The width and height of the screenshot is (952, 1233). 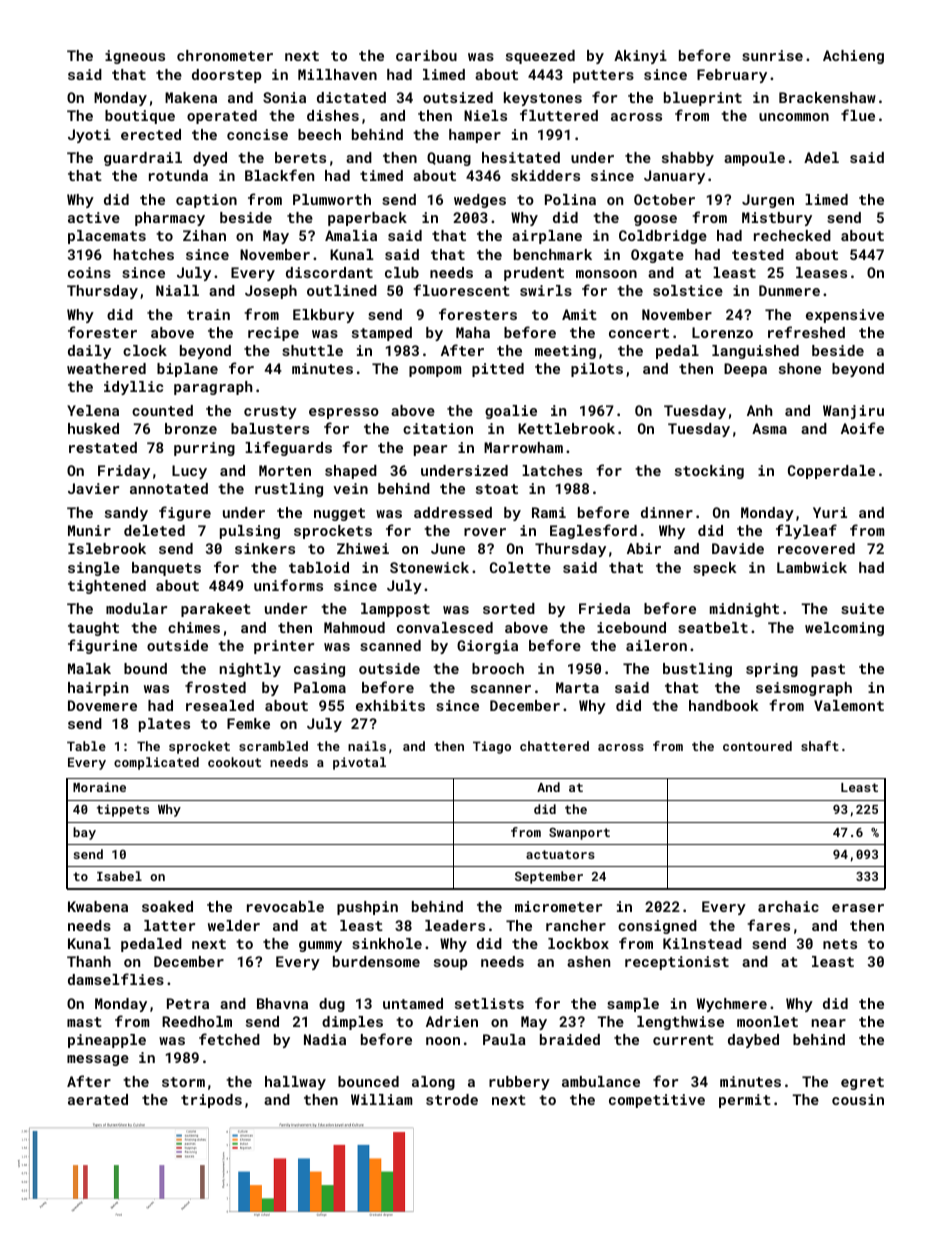 I want to click on Akinyi, so click(x=640, y=57).
